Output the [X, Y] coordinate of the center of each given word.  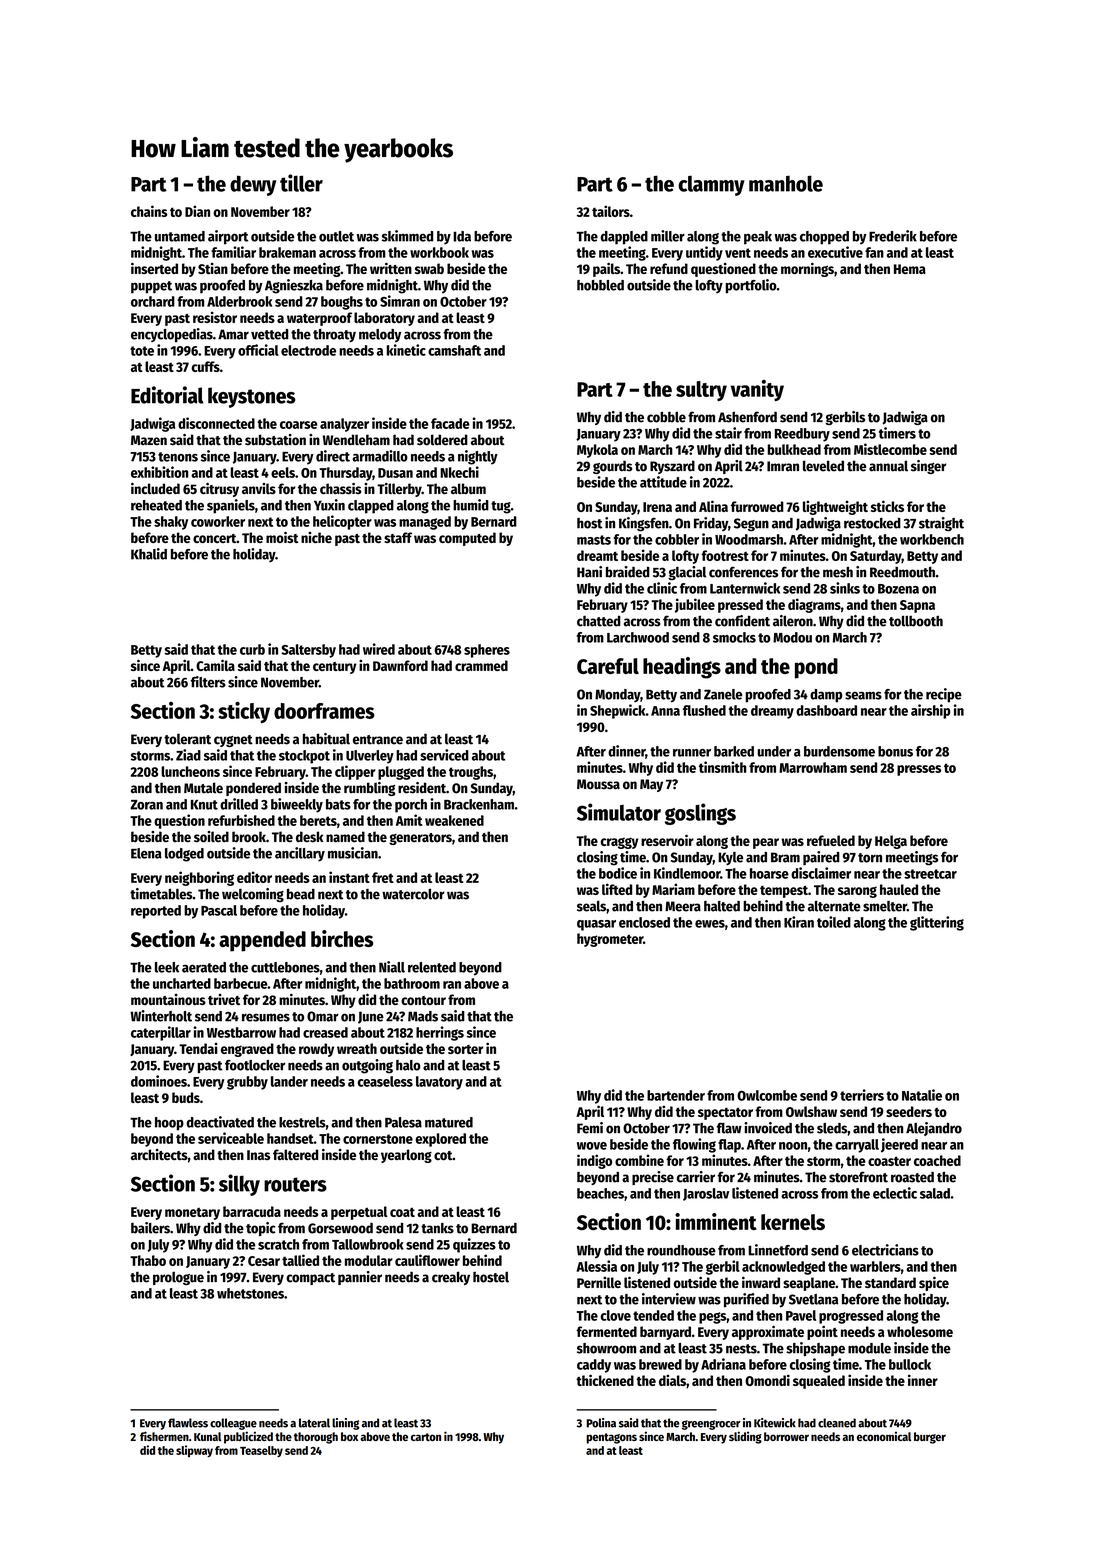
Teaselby [261, 1451]
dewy [253, 185]
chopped [824, 238]
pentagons [611, 1438]
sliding [745, 1437]
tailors [611, 211]
